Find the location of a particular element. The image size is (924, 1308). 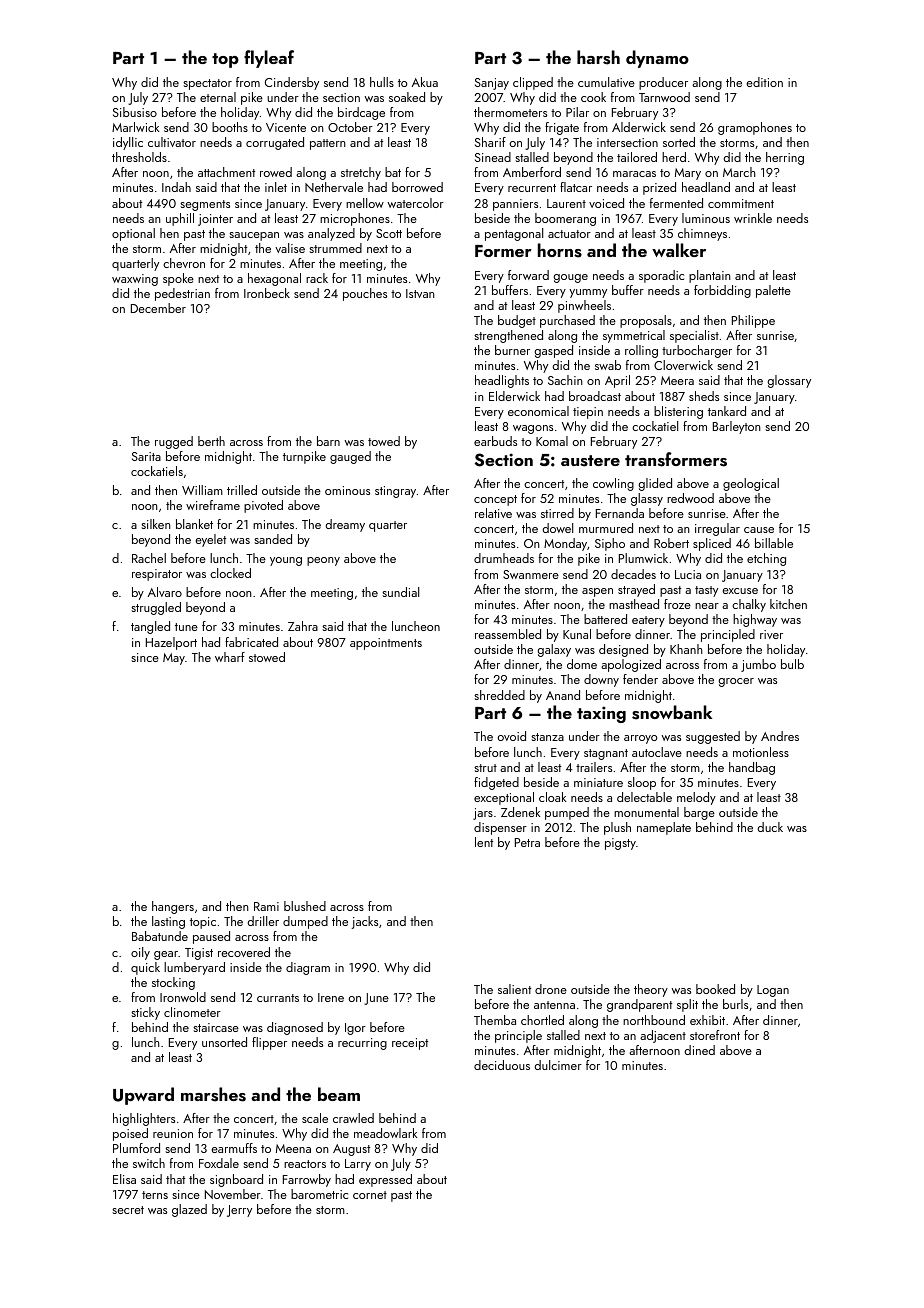

lent is located at coordinates (484, 842).
